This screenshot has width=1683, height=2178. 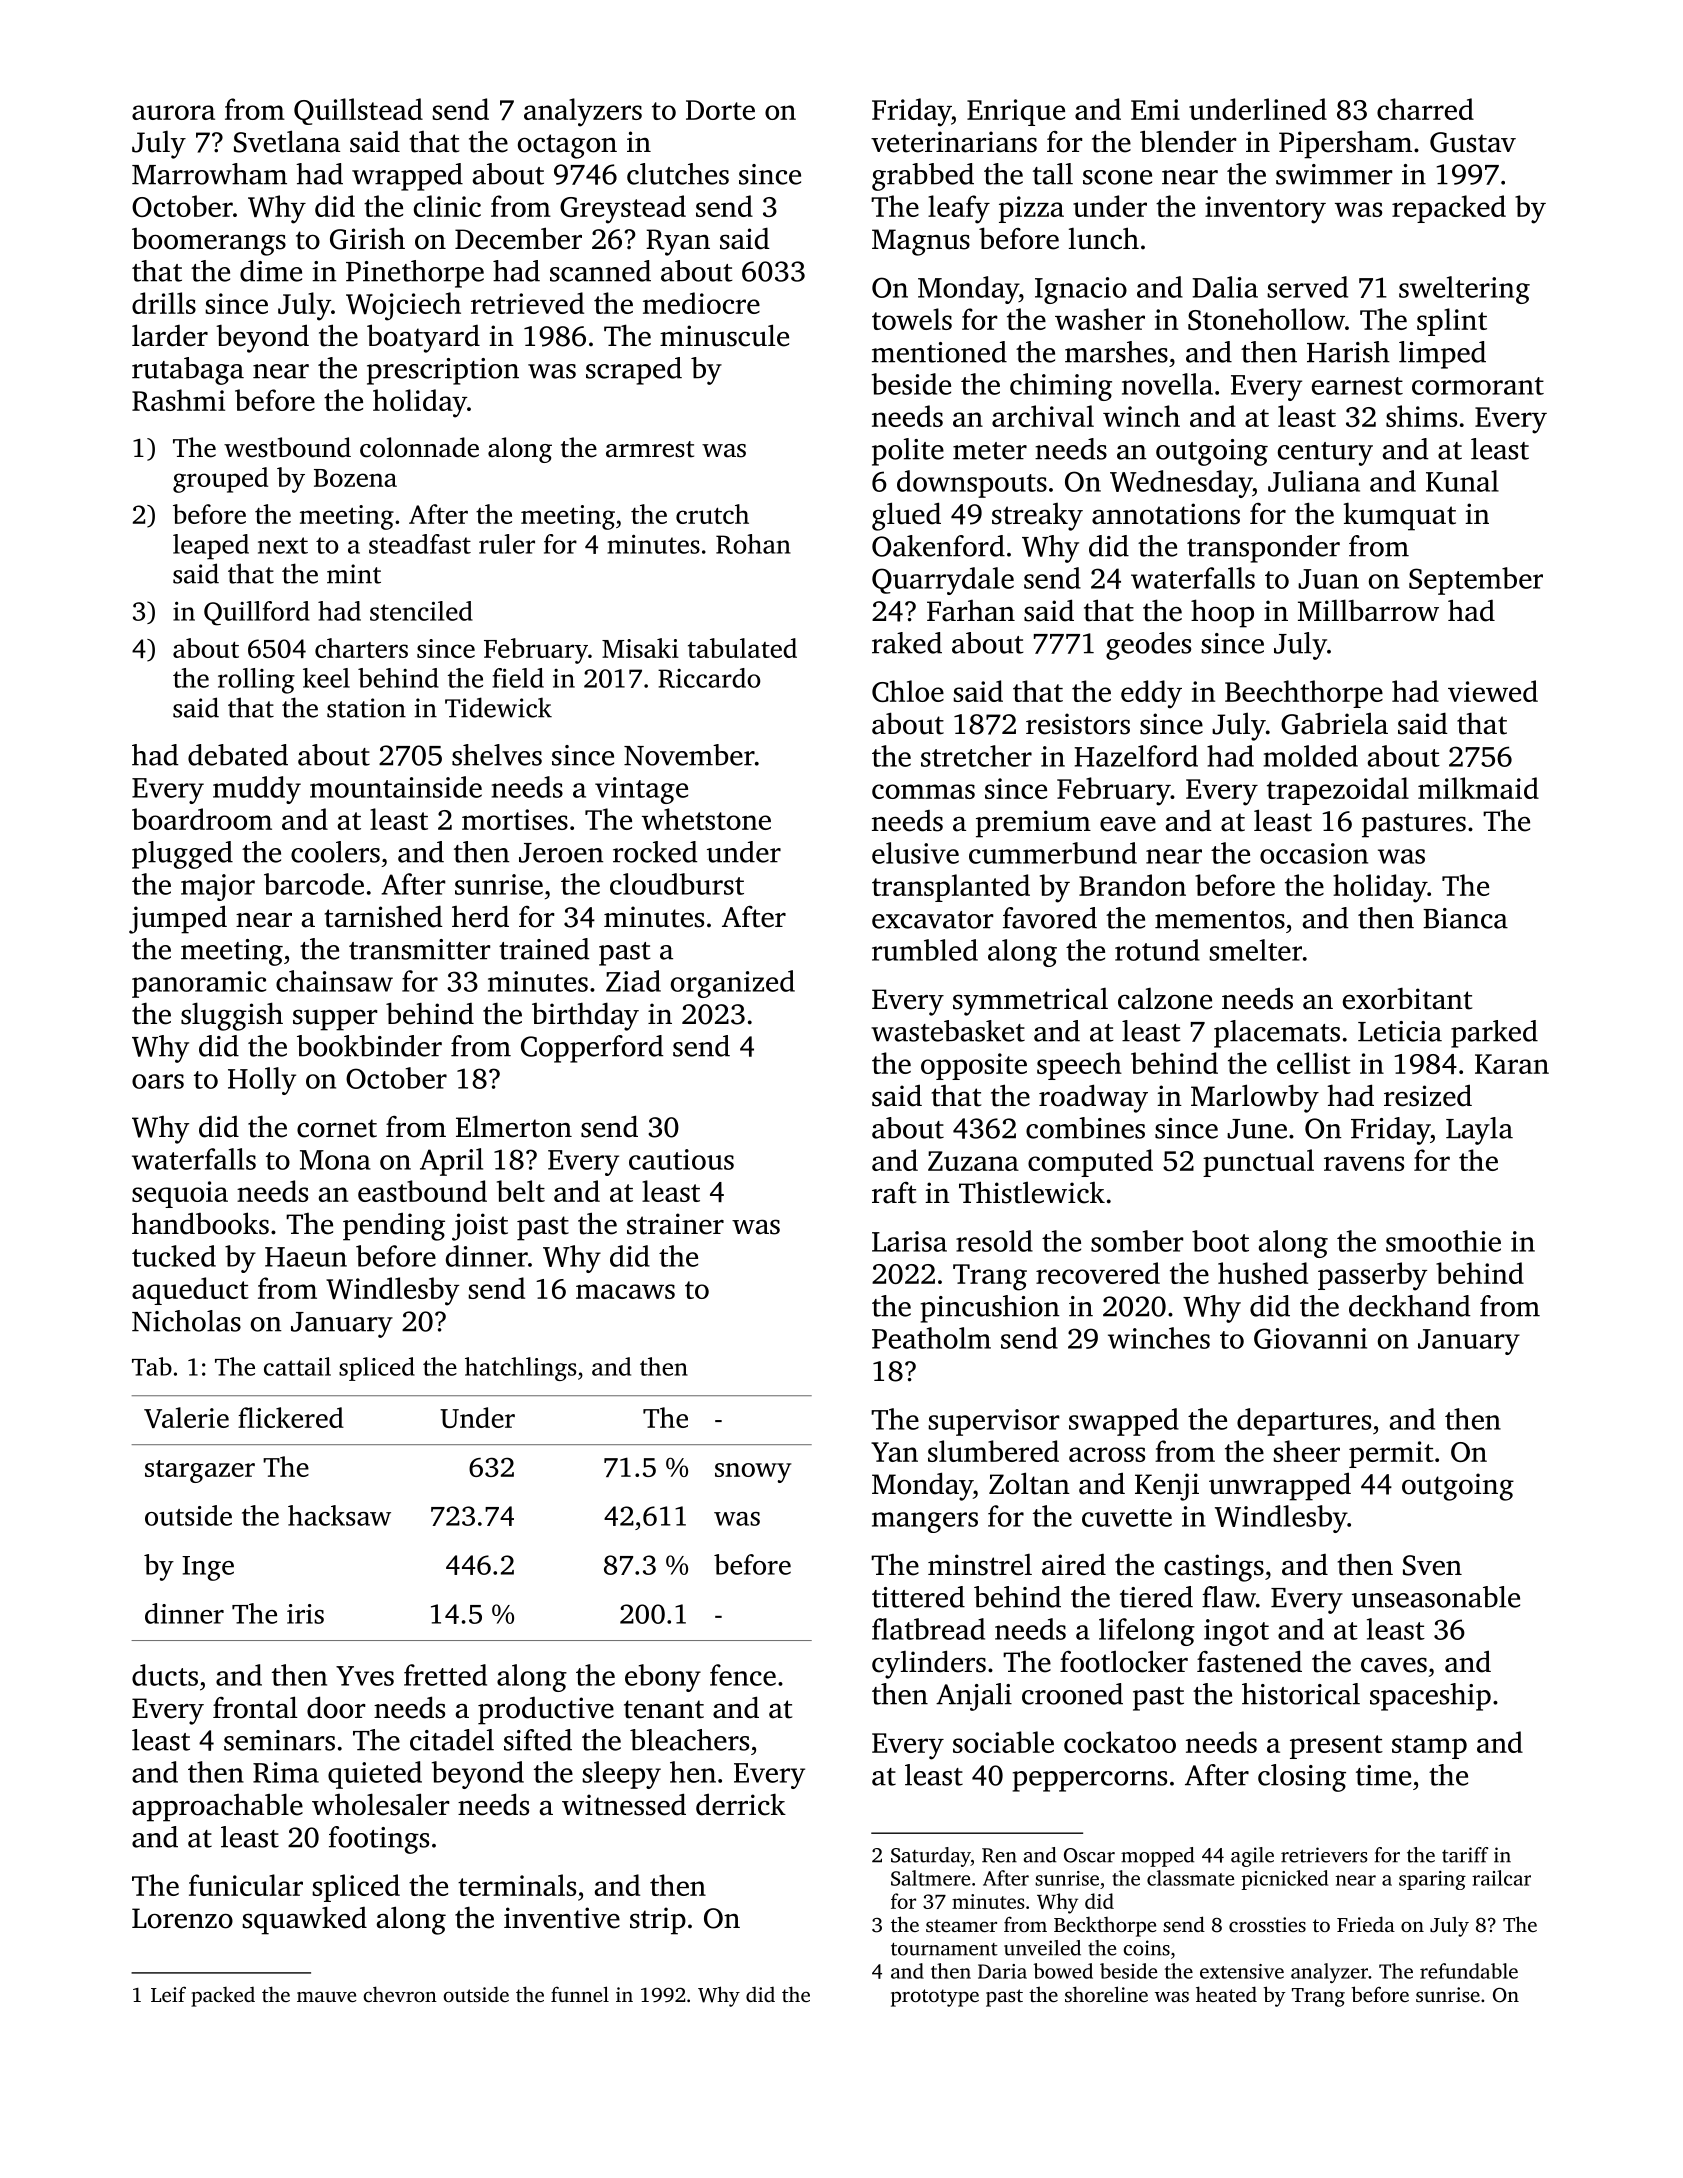 What do you see at coordinates (923, 791) in the screenshot?
I see `commas` at bounding box center [923, 791].
